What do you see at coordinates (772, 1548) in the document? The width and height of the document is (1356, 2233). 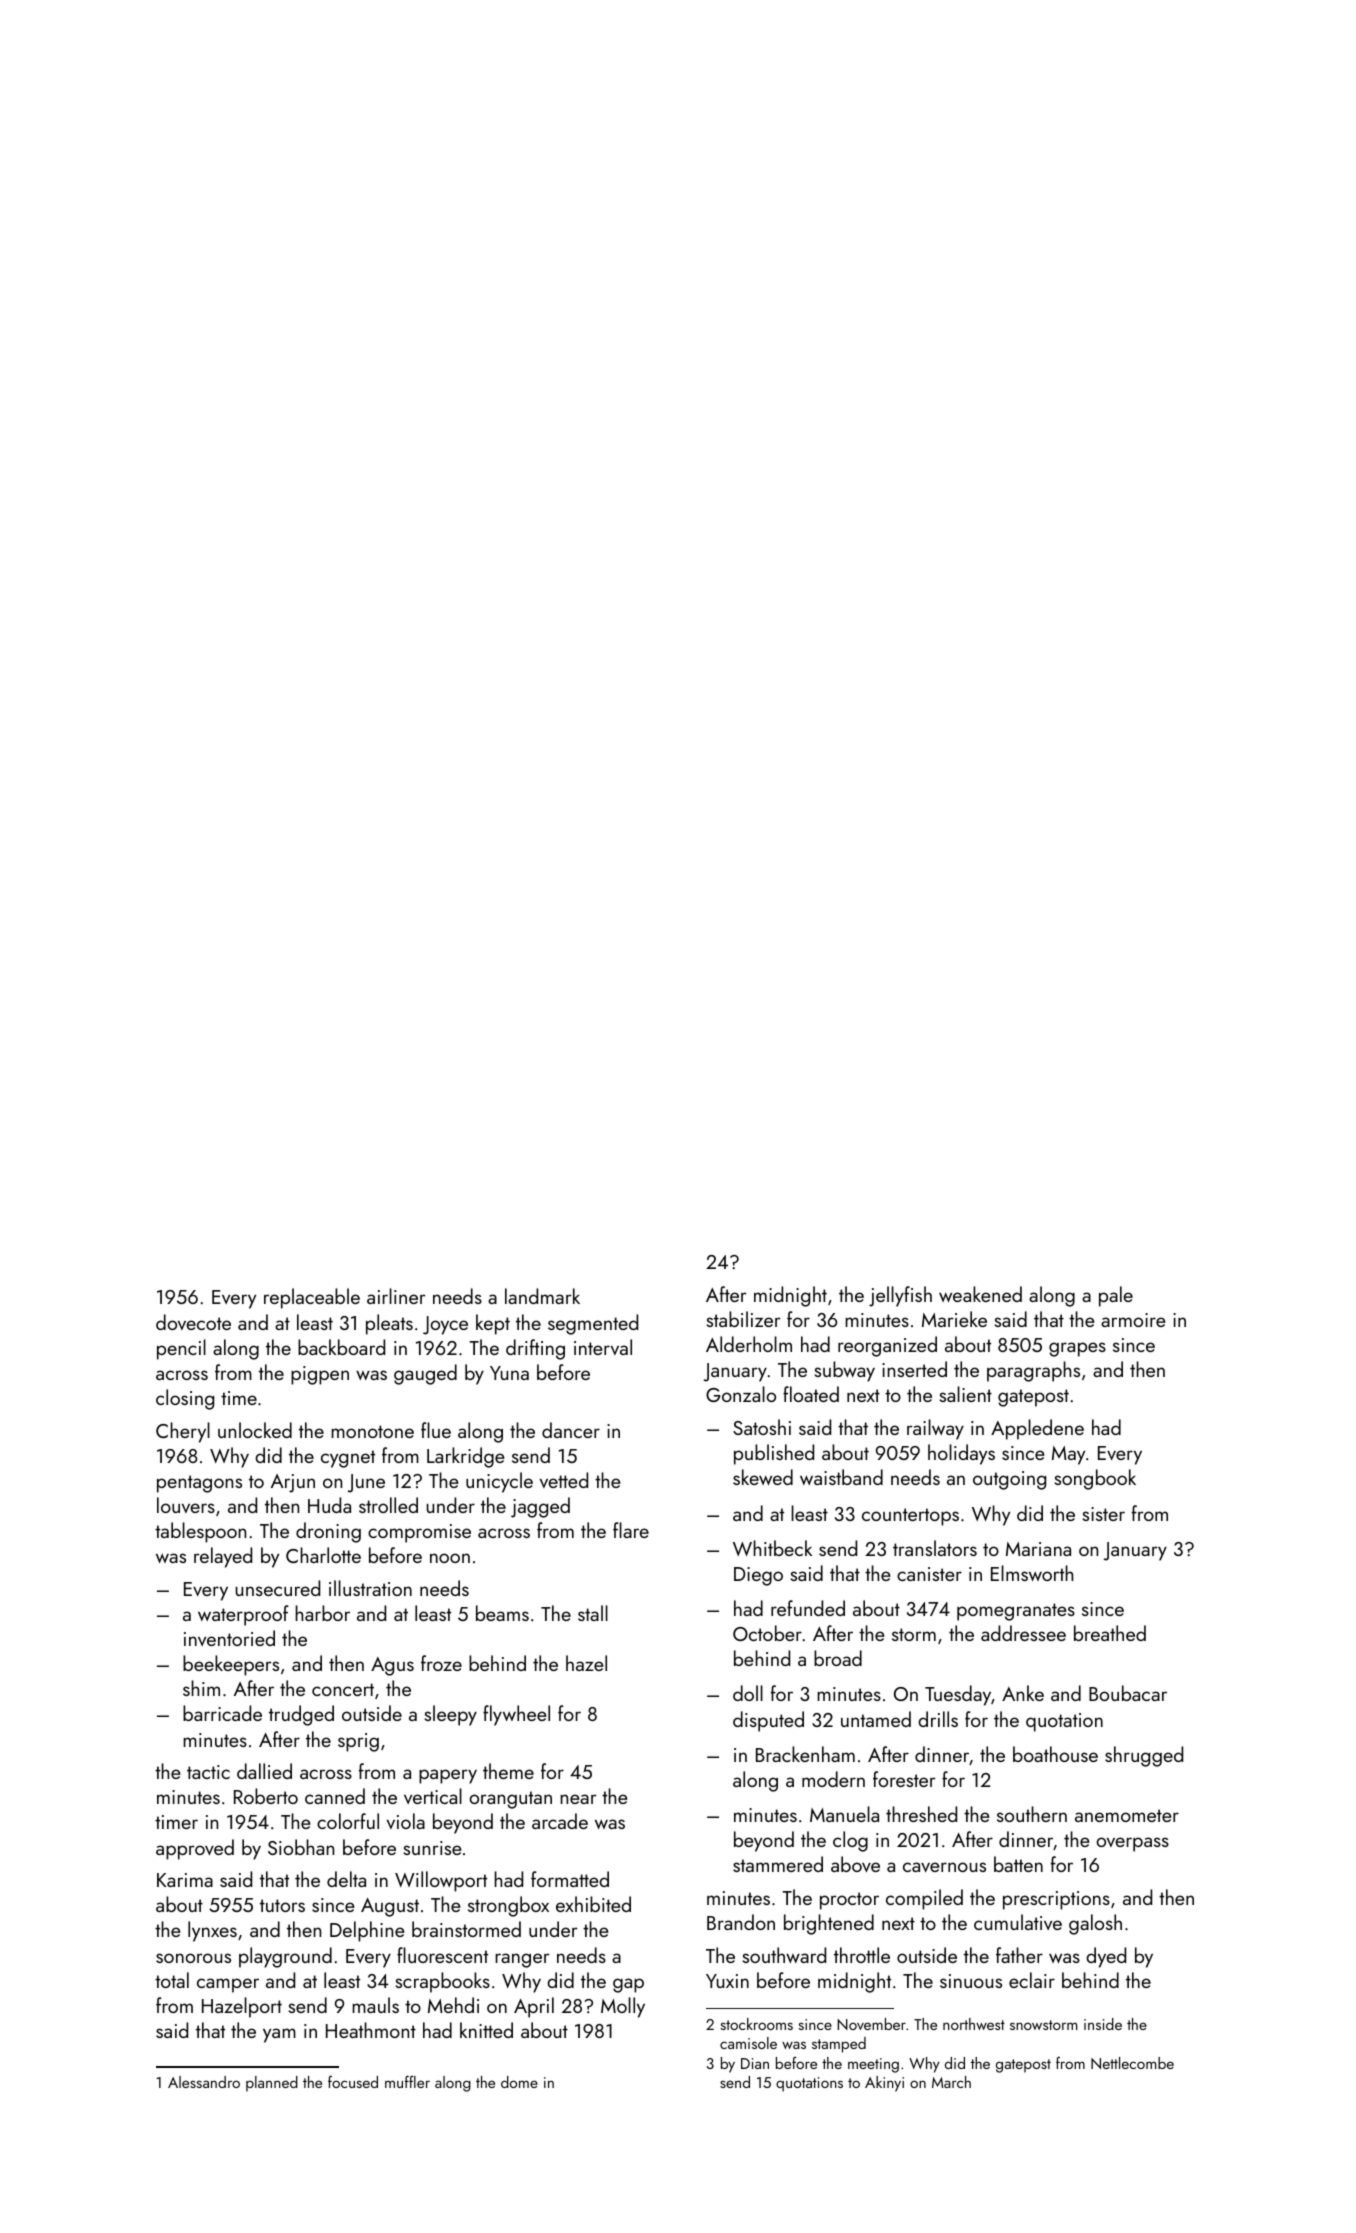 I see `Whitbeck` at bounding box center [772, 1548].
